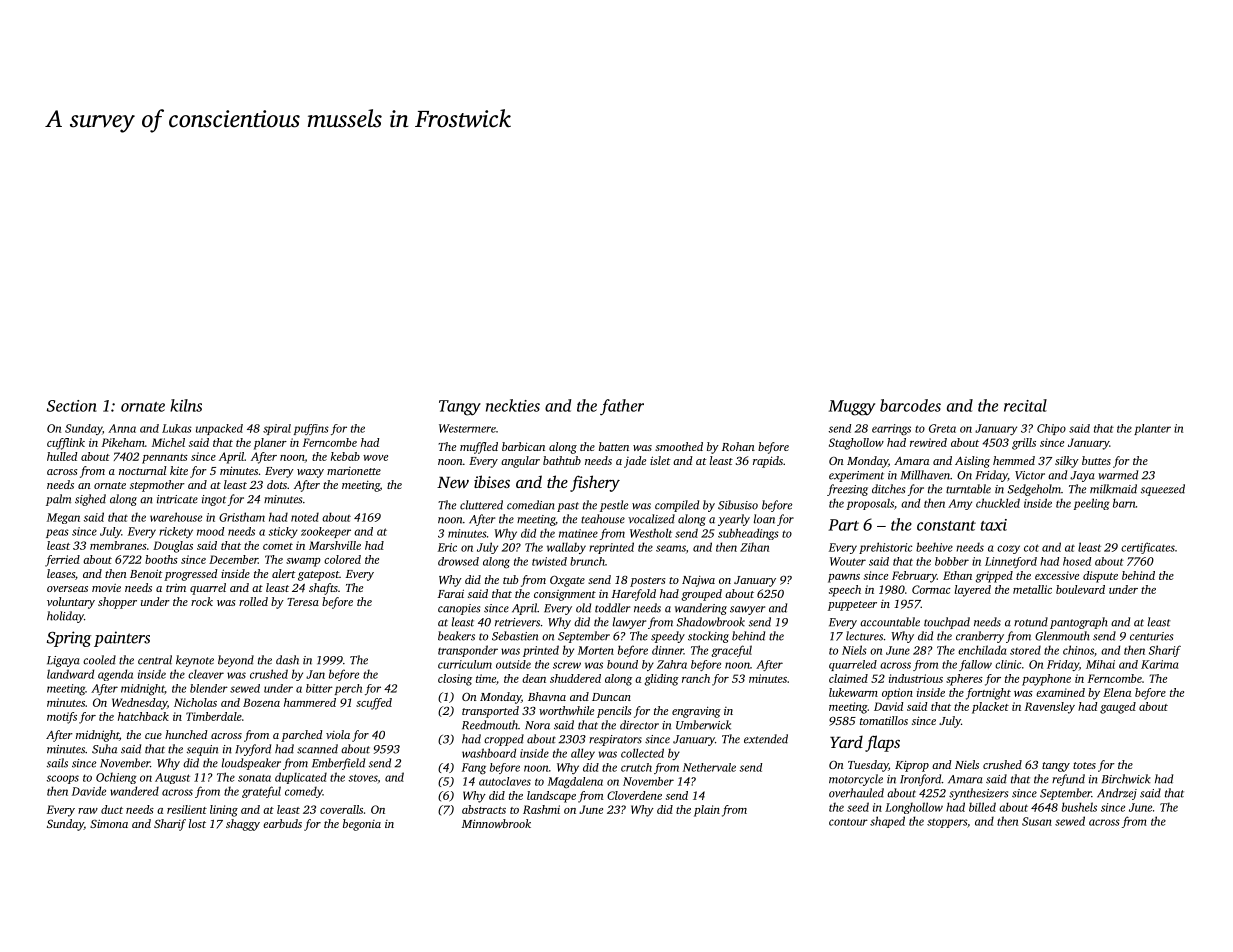  I want to click on duct, so click(112, 809).
